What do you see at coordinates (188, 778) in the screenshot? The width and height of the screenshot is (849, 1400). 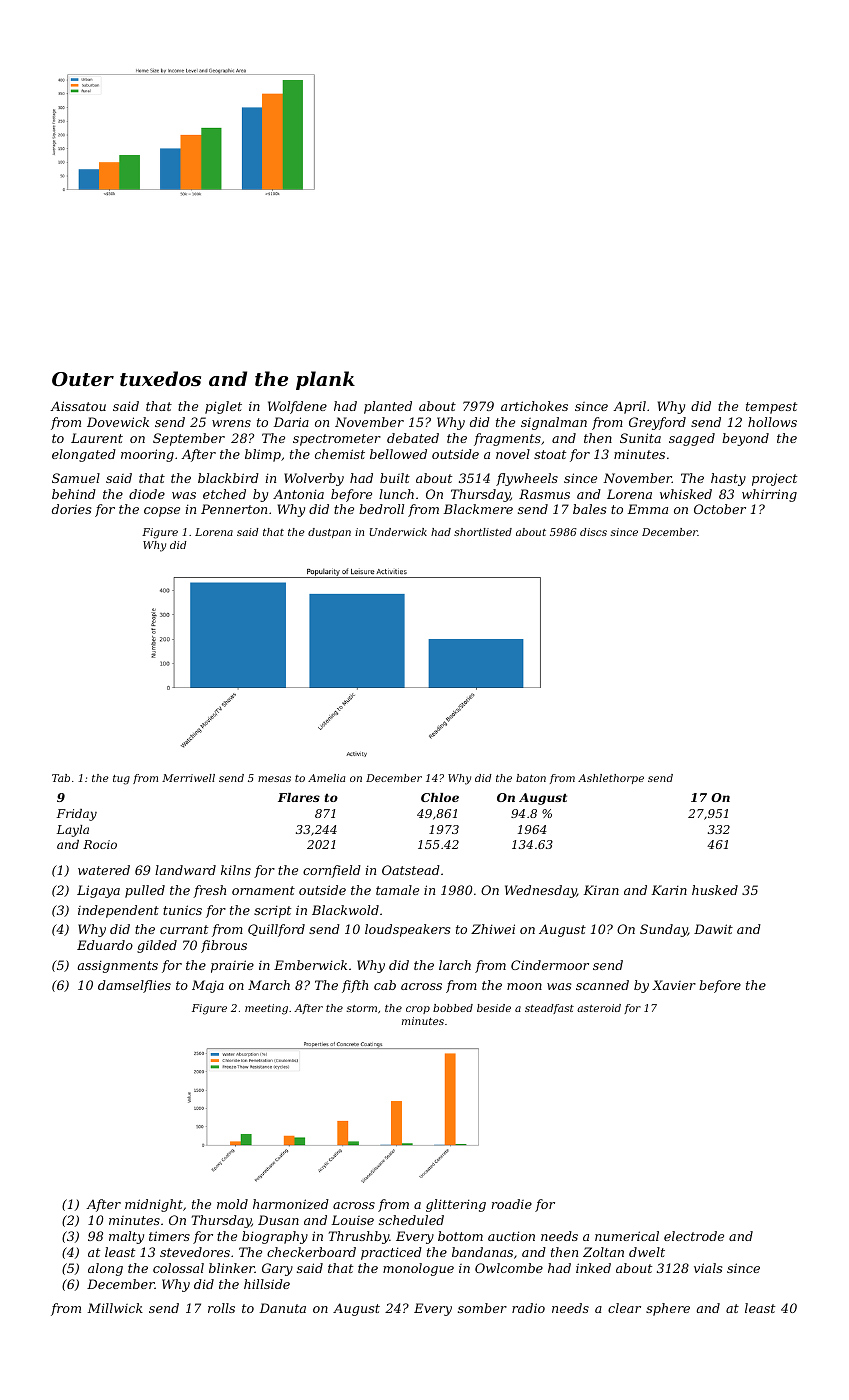 I see `Merriwell` at bounding box center [188, 778].
